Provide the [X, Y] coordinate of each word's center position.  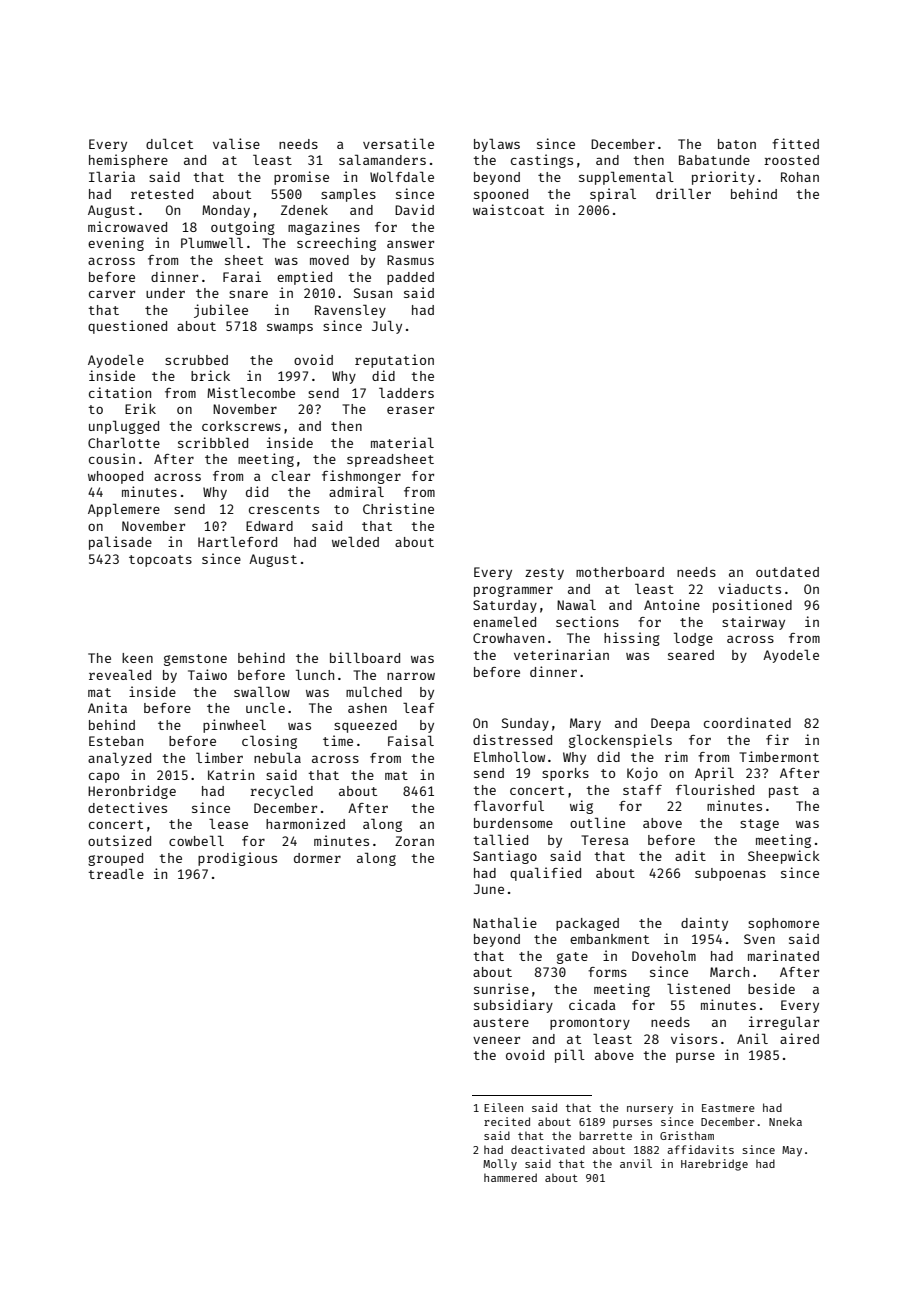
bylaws [497, 145]
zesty [544, 574]
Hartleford [237, 541]
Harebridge [714, 1165]
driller [683, 193]
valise [236, 143]
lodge [693, 639]
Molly [500, 1165]
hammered [510, 1177]
